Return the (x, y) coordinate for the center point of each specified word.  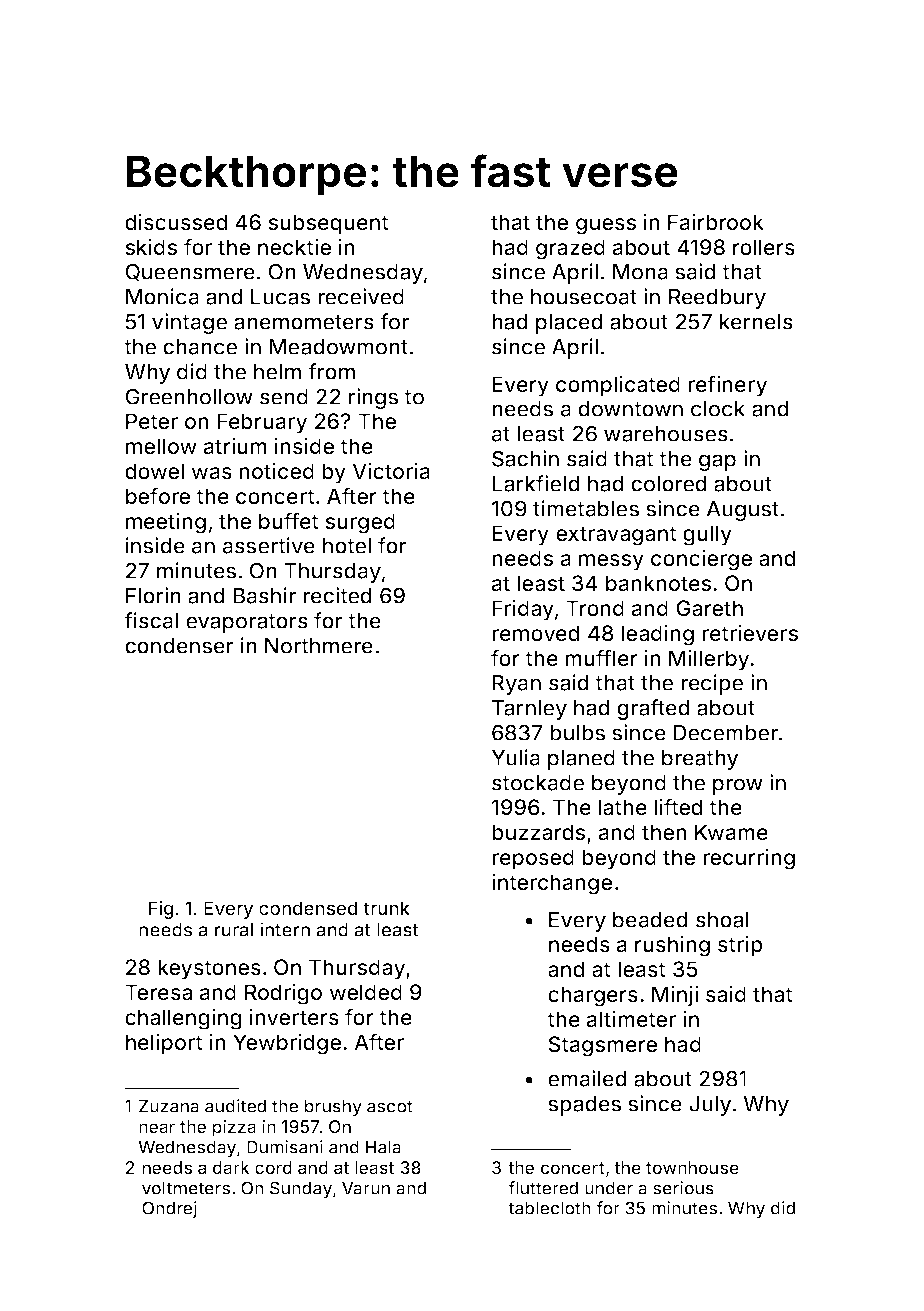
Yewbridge (287, 1044)
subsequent (328, 224)
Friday (523, 610)
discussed (176, 221)
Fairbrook (716, 222)
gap (717, 462)
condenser (179, 646)
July (710, 1106)
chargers (593, 996)
